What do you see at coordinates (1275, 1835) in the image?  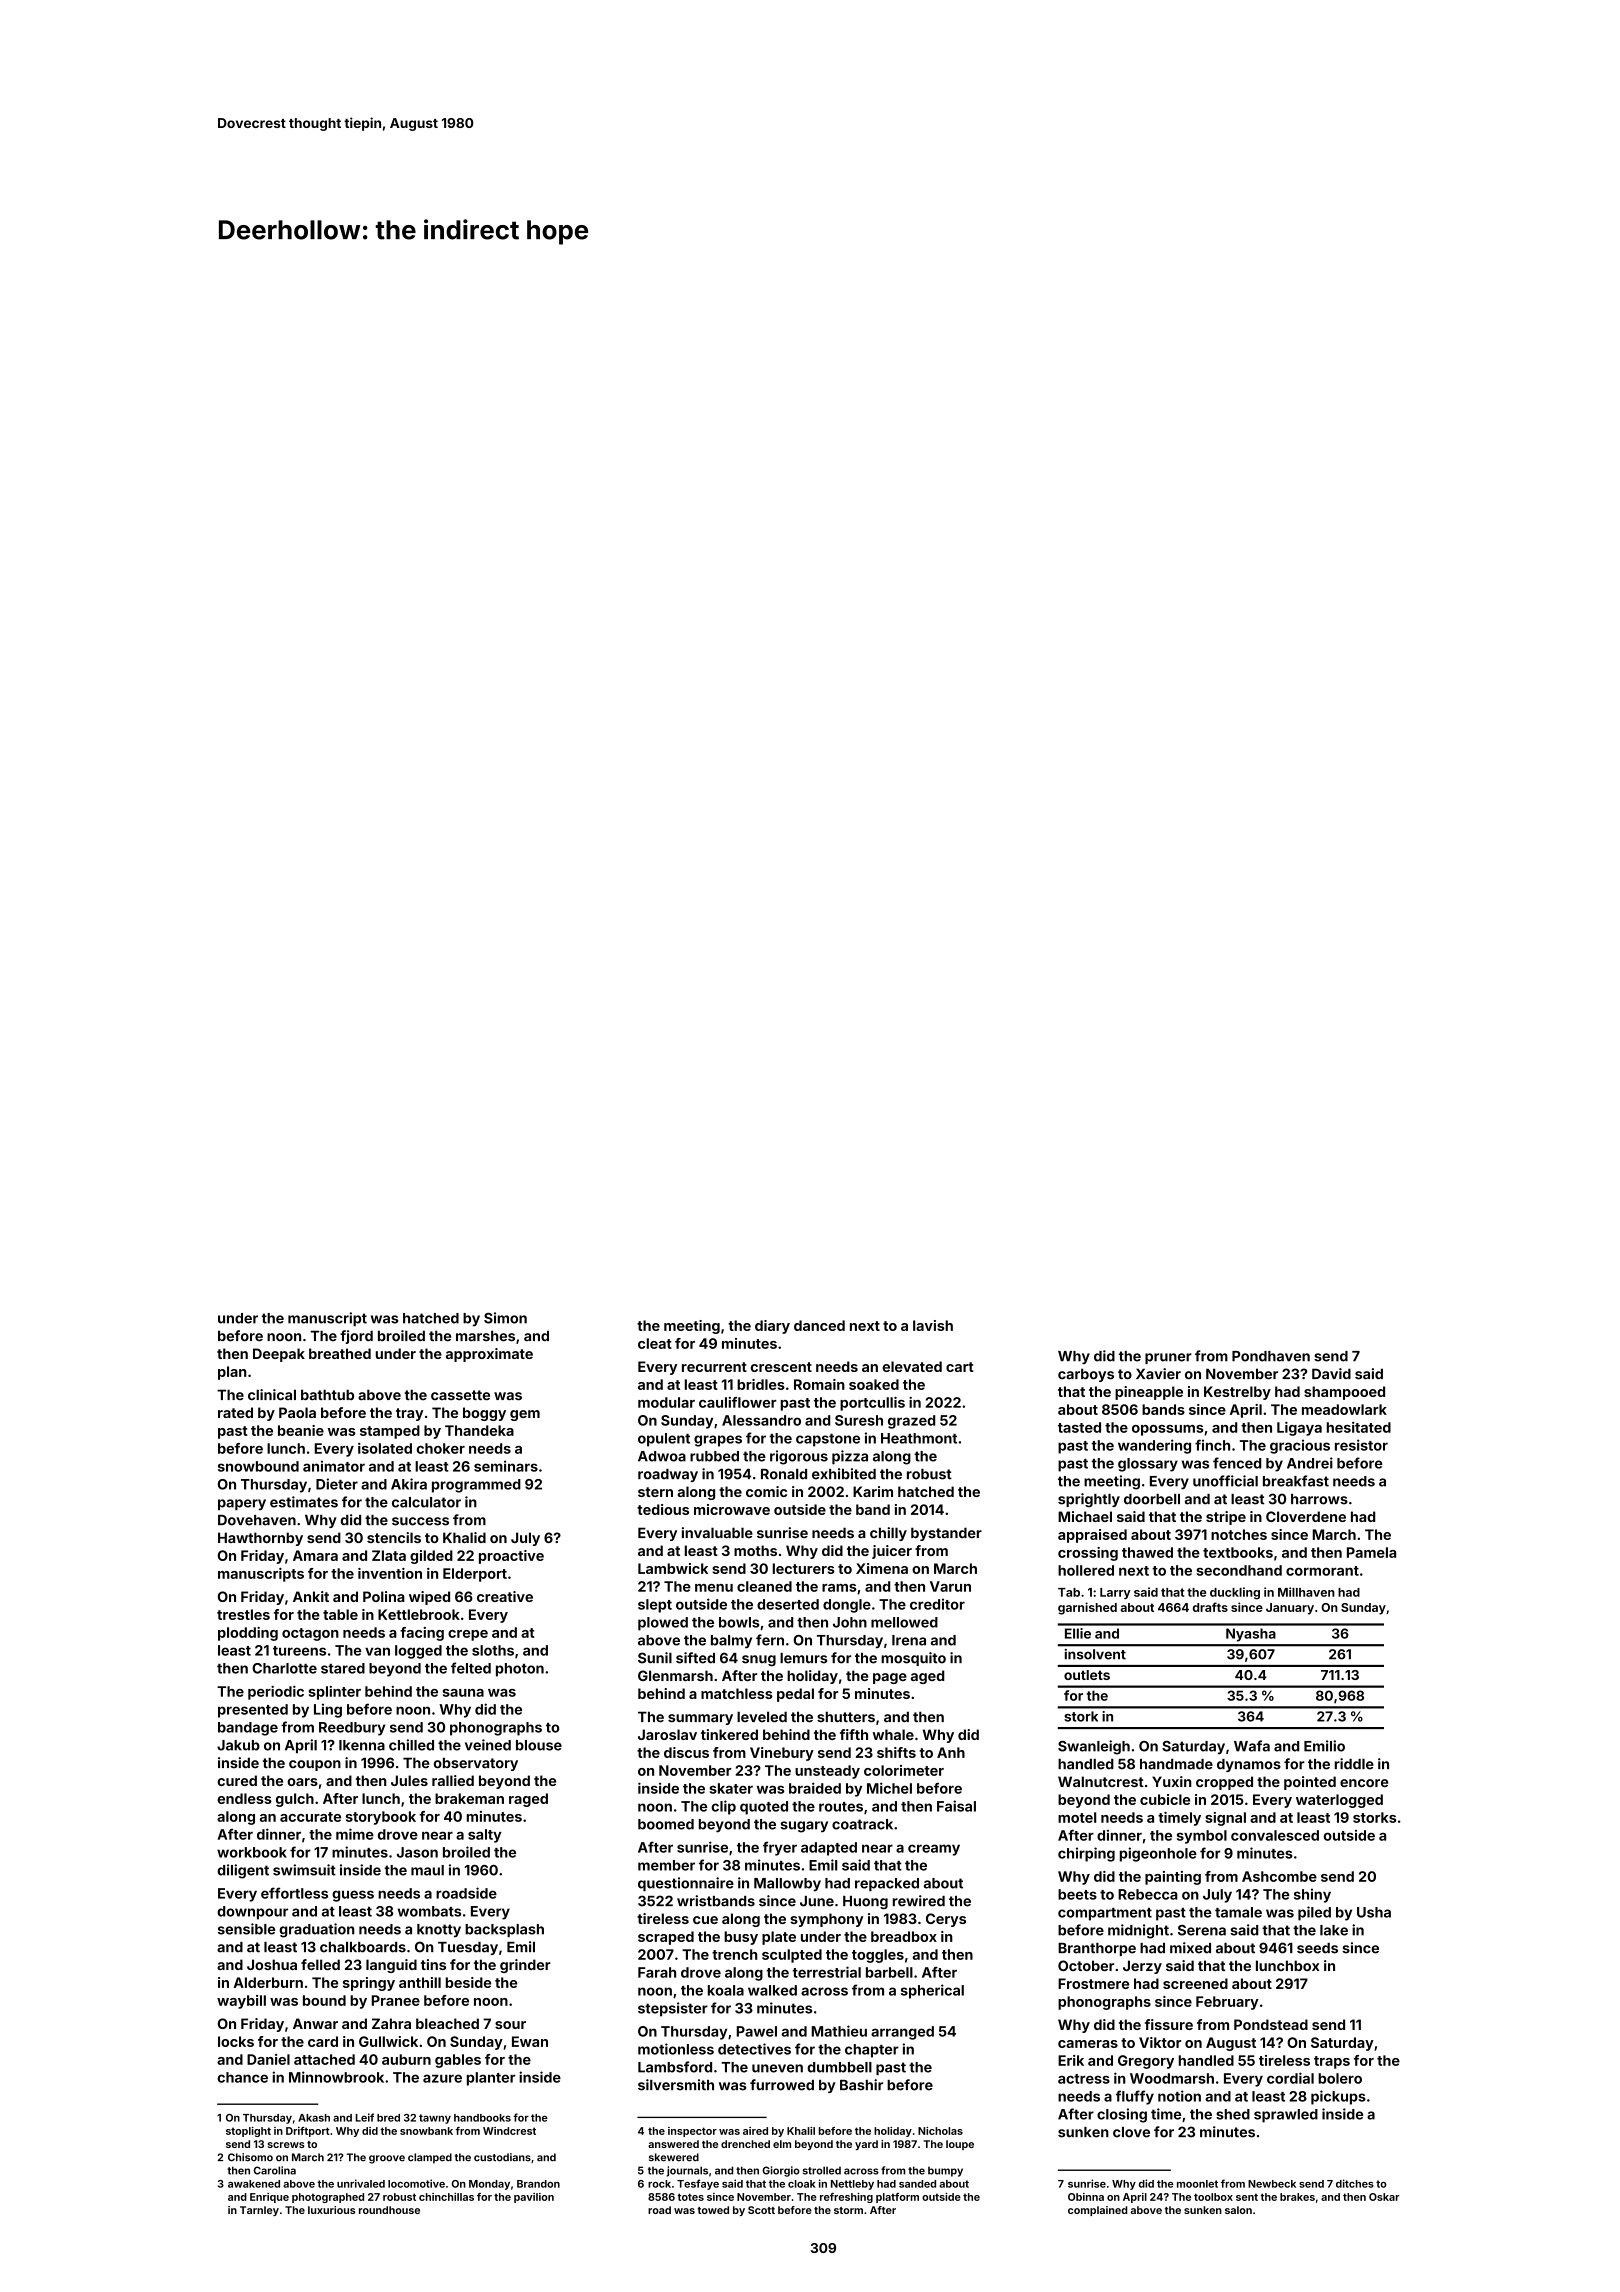 I see `convalesced` at bounding box center [1275, 1835].
